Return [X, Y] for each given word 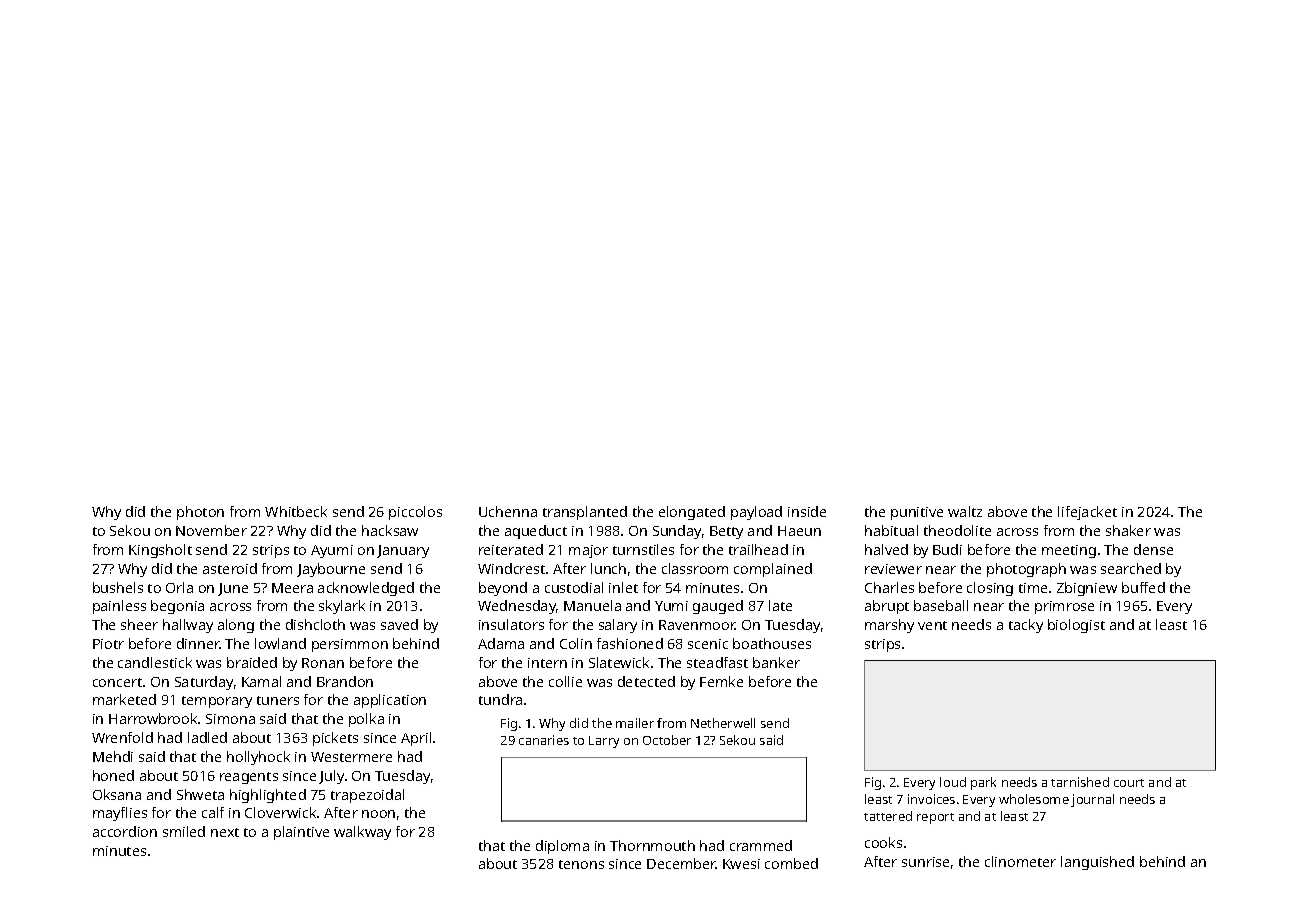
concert [117, 682]
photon [200, 513]
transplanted [585, 513]
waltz [965, 511]
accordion [125, 831]
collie [565, 681]
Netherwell [723, 723]
